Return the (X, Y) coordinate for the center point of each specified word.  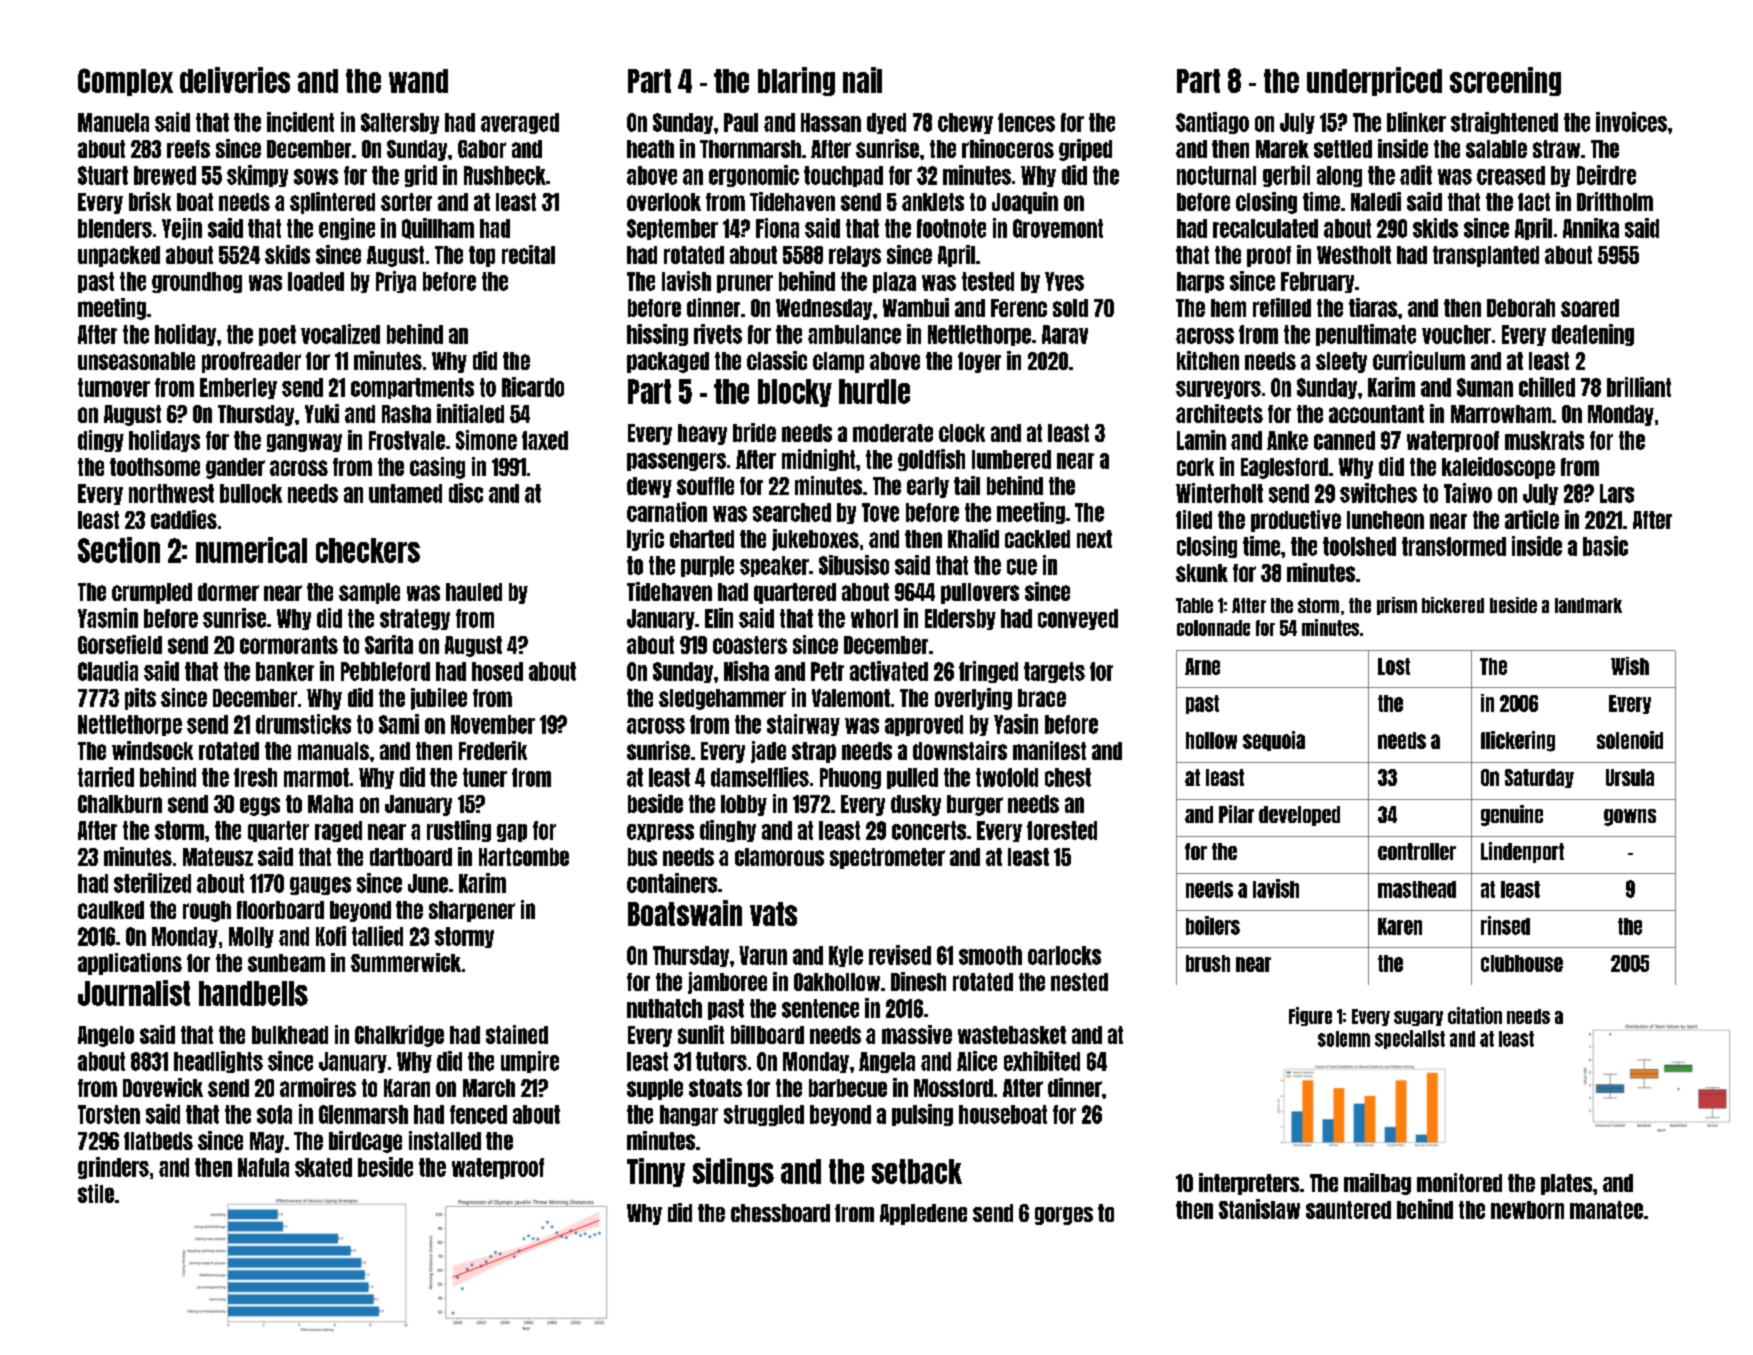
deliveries (235, 80)
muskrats (1544, 440)
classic (777, 360)
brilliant (1639, 387)
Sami (399, 724)
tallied (377, 936)
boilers (1213, 925)
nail (862, 80)
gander (235, 468)
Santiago (1212, 123)
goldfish (931, 460)
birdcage (365, 1142)
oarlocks (1064, 955)
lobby (744, 805)
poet (277, 335)
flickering (1518, 741)
